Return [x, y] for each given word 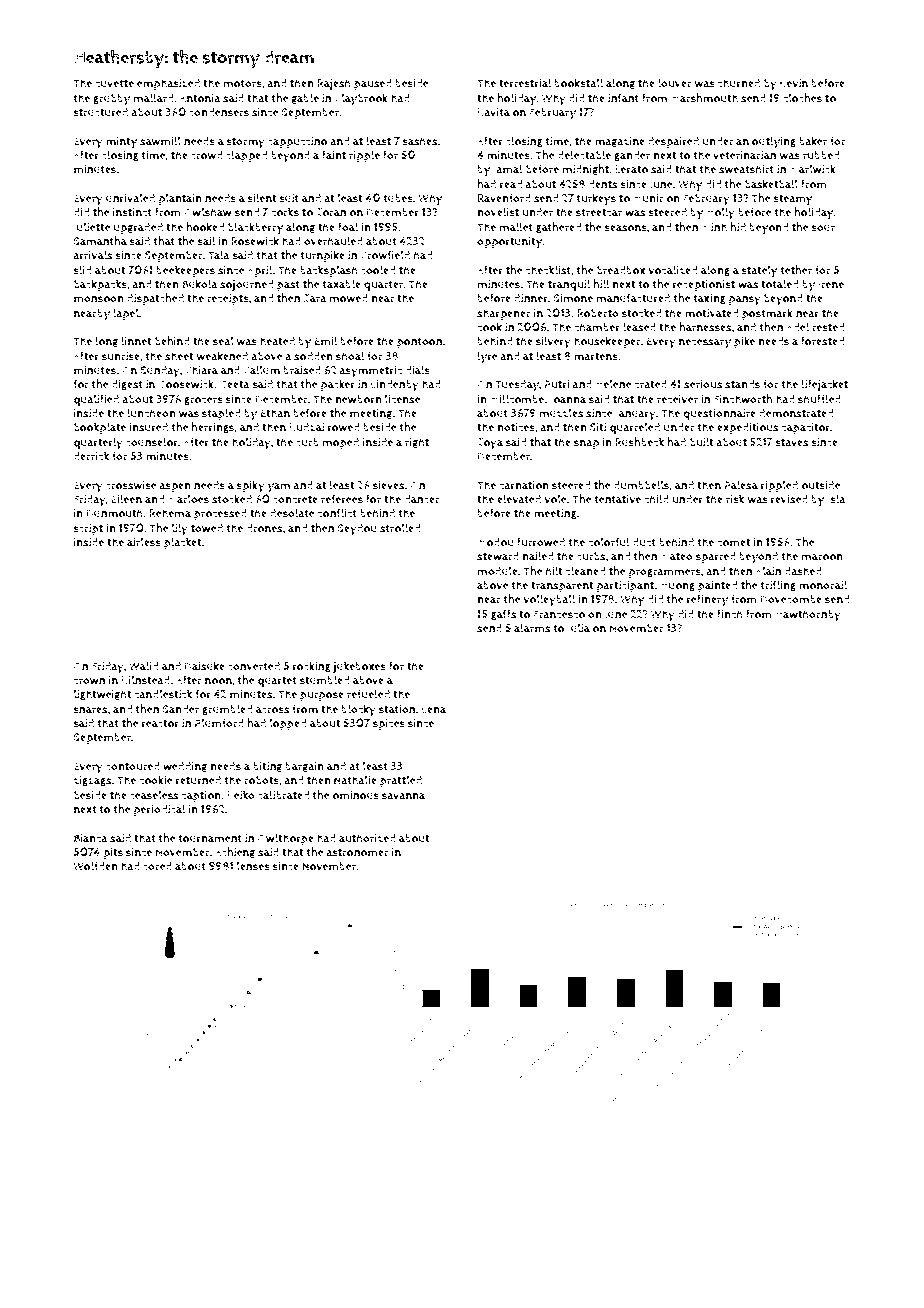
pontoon [419, 342]
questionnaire [719, 415]
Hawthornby [808, 615]
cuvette [114, 83]
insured [148, 427]
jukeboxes [359, 667]
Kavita [494, 112]
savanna [403, 796]
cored [157, 866]
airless [144, 542]
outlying [774, 142]
